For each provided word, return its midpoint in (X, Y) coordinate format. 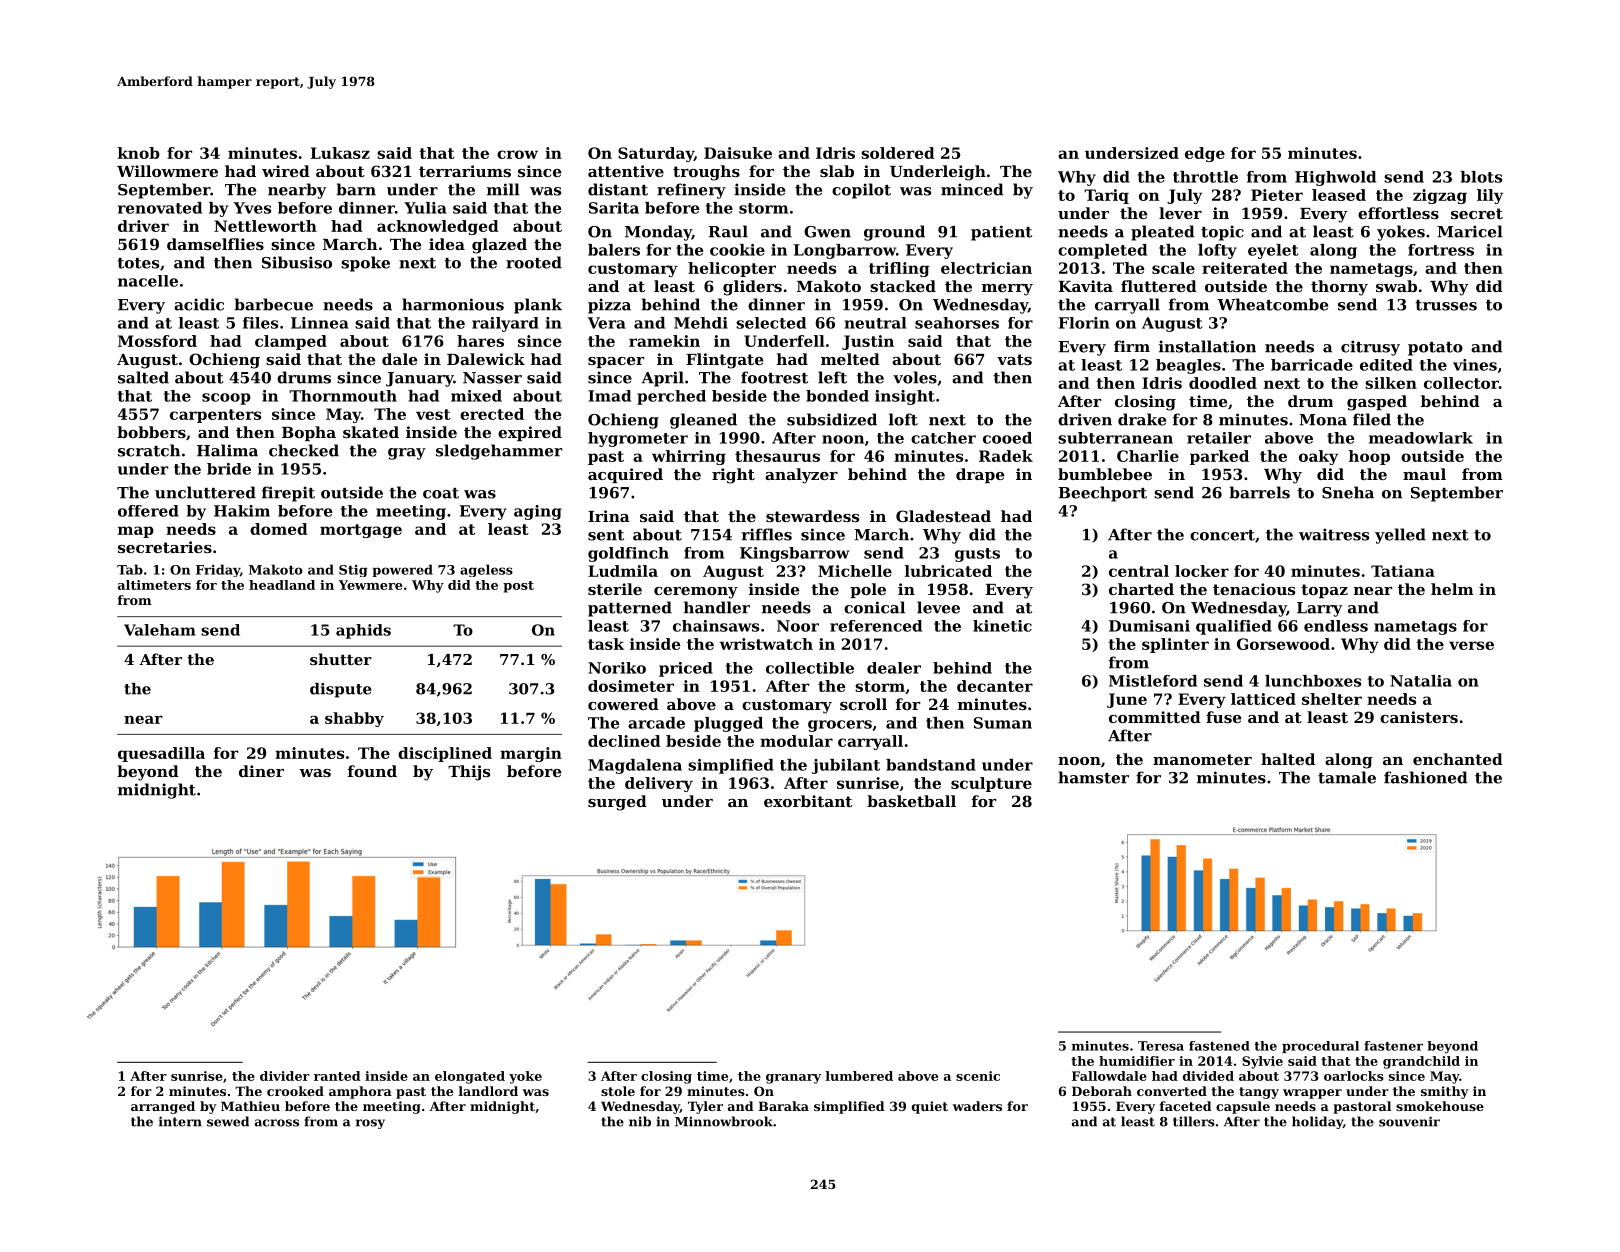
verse (1471, 645)
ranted (337, 1076)
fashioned (1425, 777)
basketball (911, 801)
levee (938, 607)
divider (285, 1076)
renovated (160, 208)
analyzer (801, 476)
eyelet (1273, 251)
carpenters (215, 416)
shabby (354, 719)
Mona (1323, 420)
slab (837, 171)
